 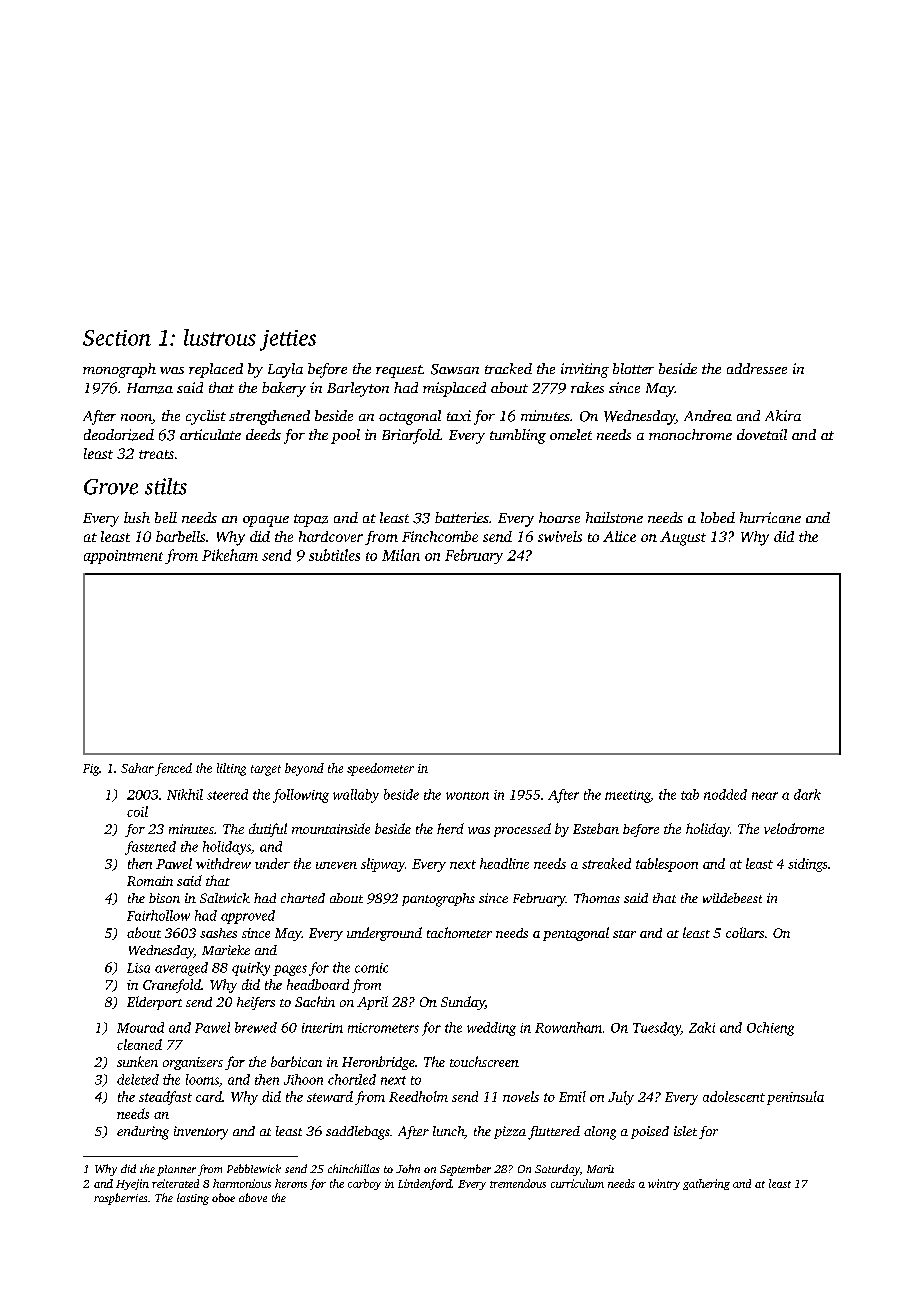 I want to click on octagonal, so click(x=410, y=417).
